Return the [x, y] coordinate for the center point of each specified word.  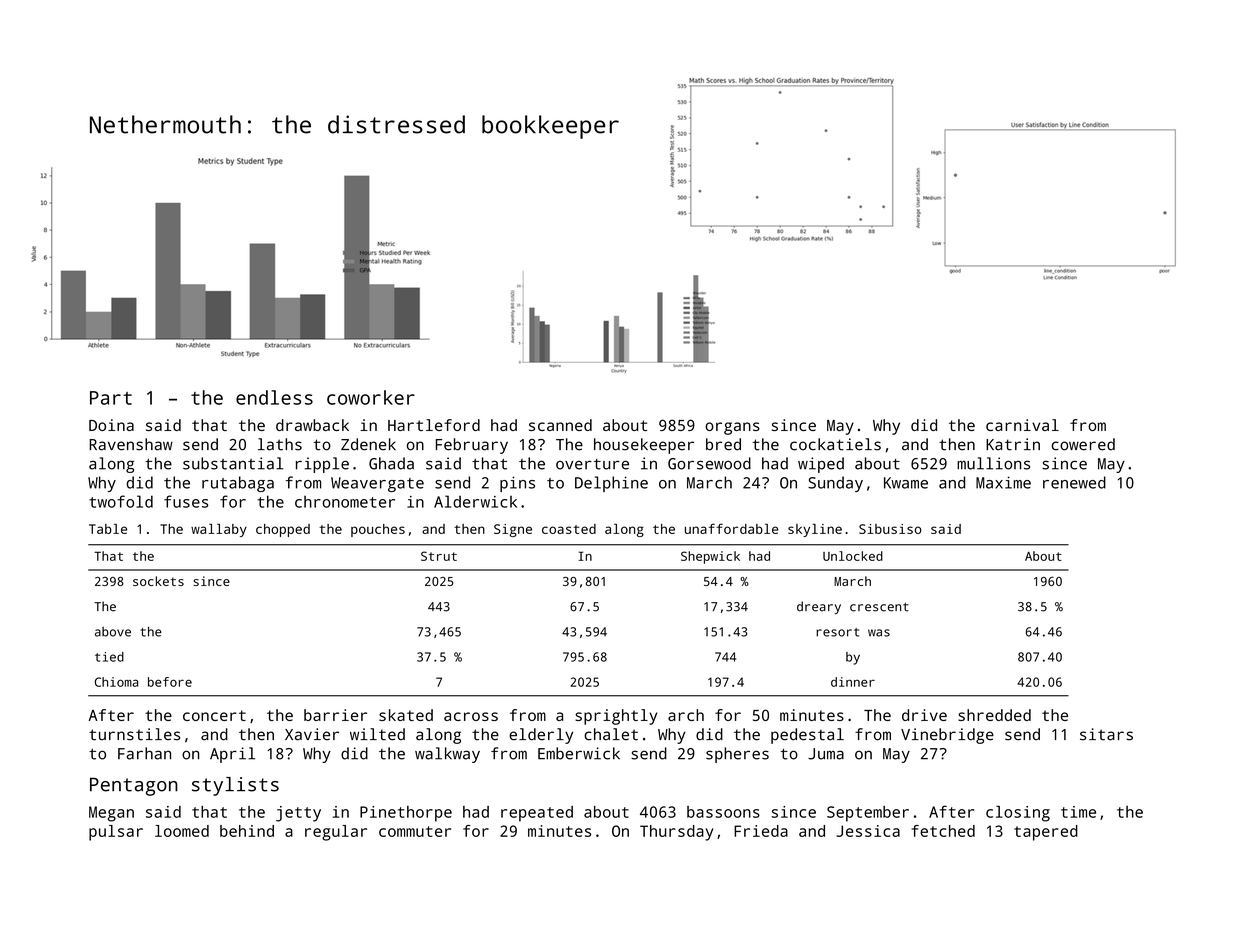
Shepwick [710, 557]
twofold [121, 501]
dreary [819, 607]
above [113, 632]
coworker [371, 397]
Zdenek [368, 444]
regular [336, 833]
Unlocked [853, 556]
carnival [1022, 425]
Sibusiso [890, 529]
